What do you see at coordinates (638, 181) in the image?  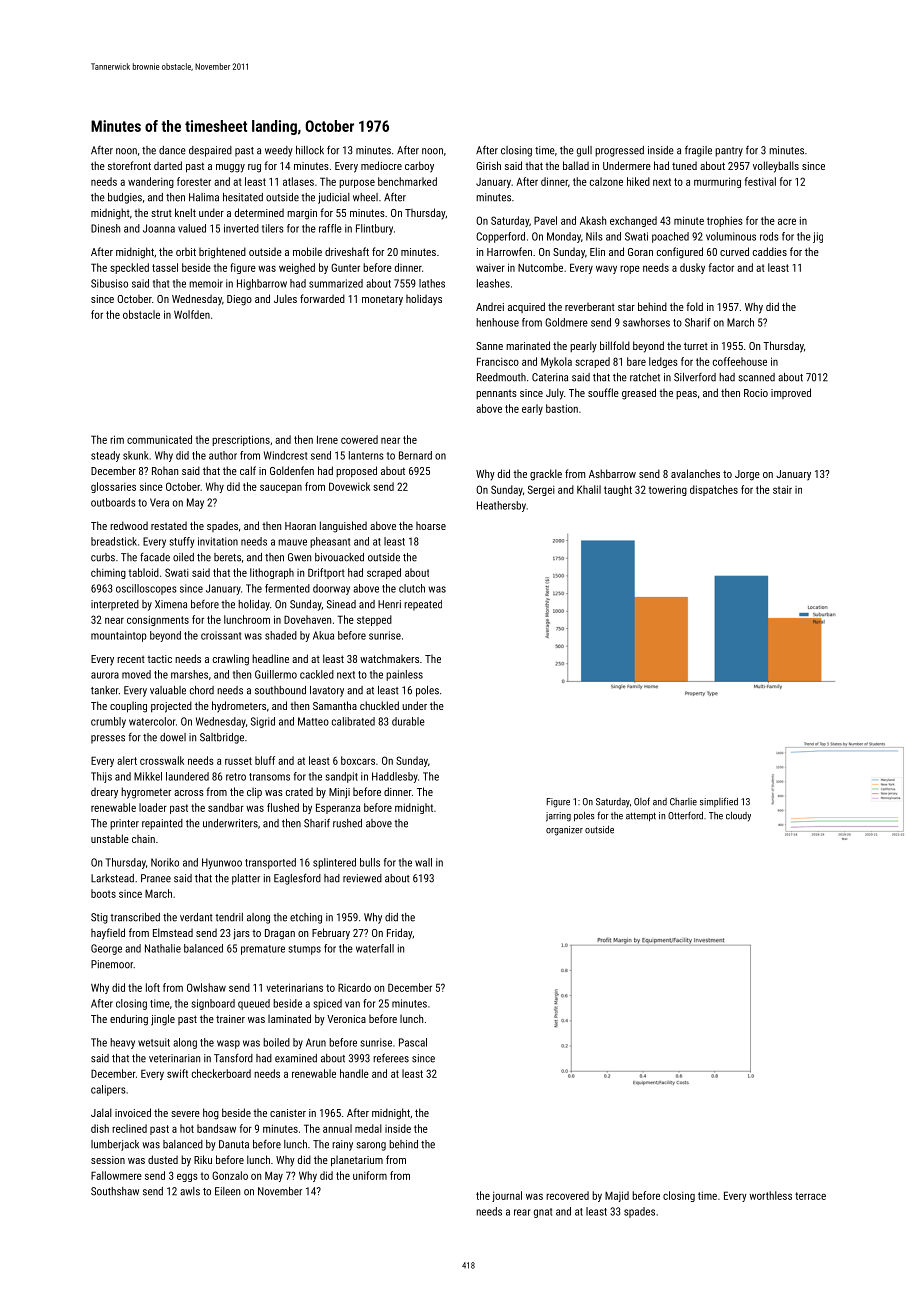 I see `hiked` at bounding box center [638, 181].
